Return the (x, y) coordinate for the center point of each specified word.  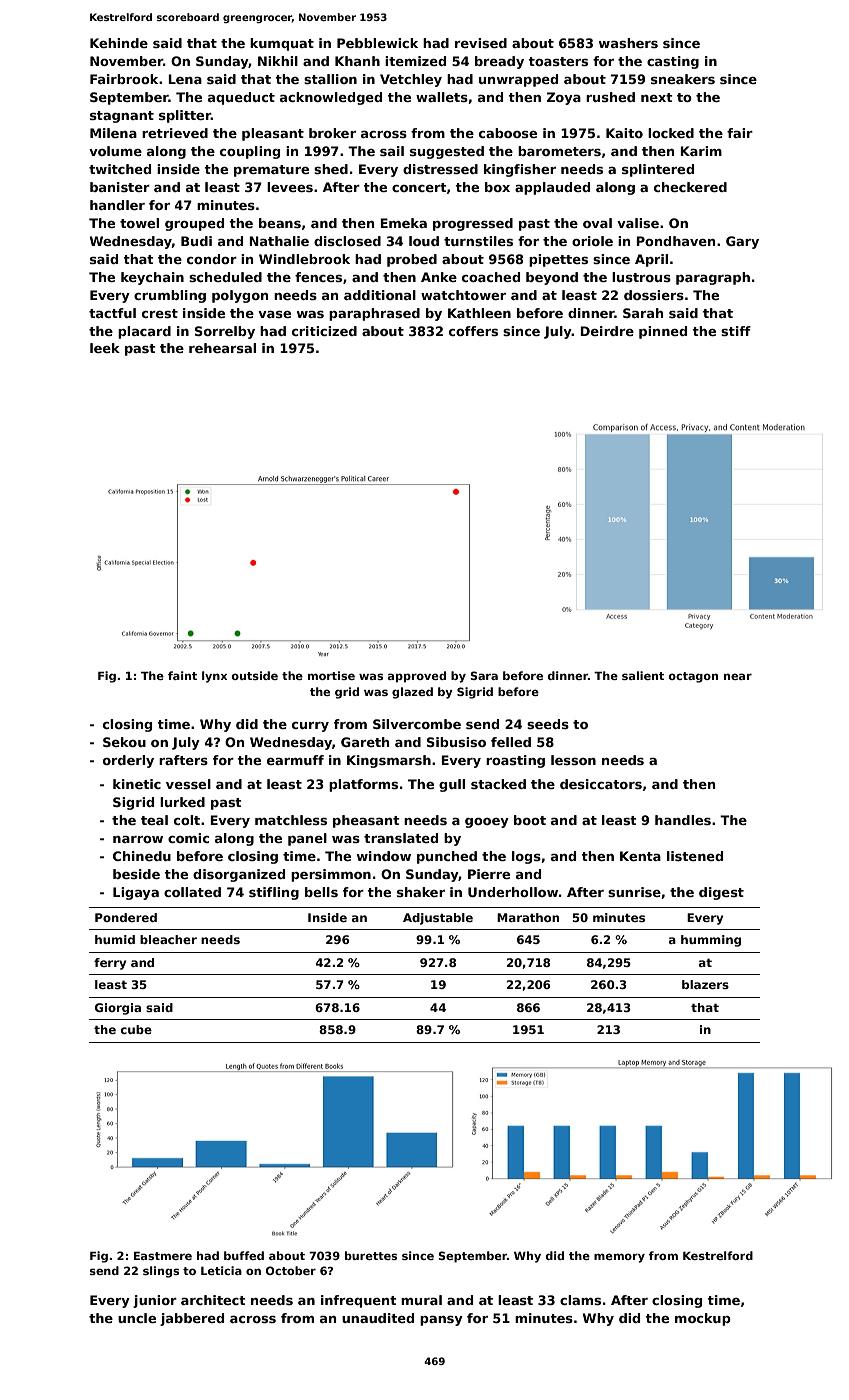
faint (182, 675)
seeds (548, 724)
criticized (324, 331)
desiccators (601, 784)
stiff (736, 331)
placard (144, 332)
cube (136, 1029)
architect (213, 1300)
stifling (274, 893)
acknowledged (331, 98)
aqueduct (241, 98)
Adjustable (438, 919)
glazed (412, 693)
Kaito (624, 133)
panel (307, 839)
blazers (705, 984)
